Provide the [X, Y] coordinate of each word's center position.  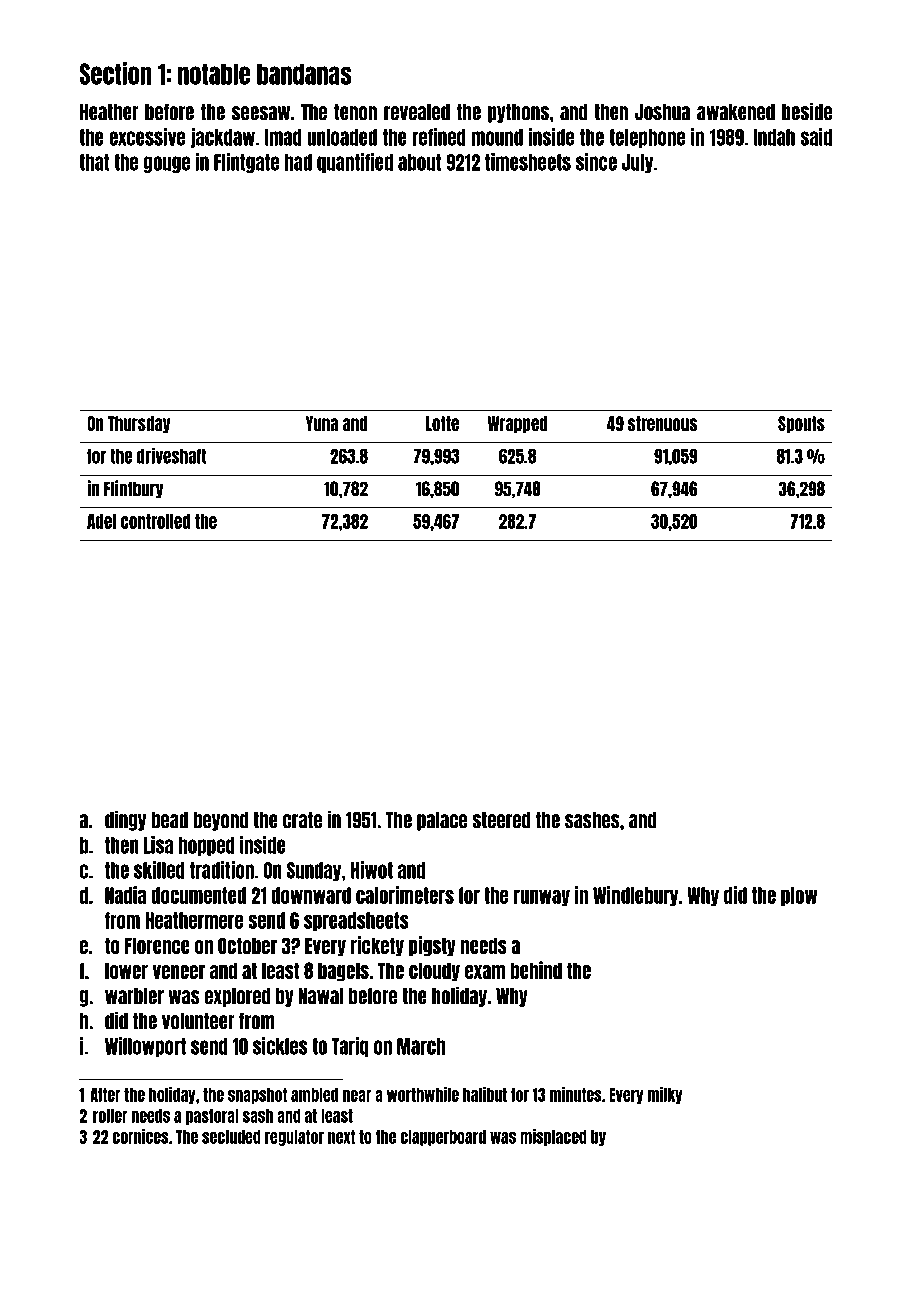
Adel [101, 521]
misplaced [553, 1137]
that [94, 162]
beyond [221, 821]
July [637, 163]
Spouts [801, 424]
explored [238, 997]
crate [302, 820]
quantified [355, 163]
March [421, 1046]
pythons [518, 113]
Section [115, 73]
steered [501, 820]
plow [799, 896]
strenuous [662, 423]
